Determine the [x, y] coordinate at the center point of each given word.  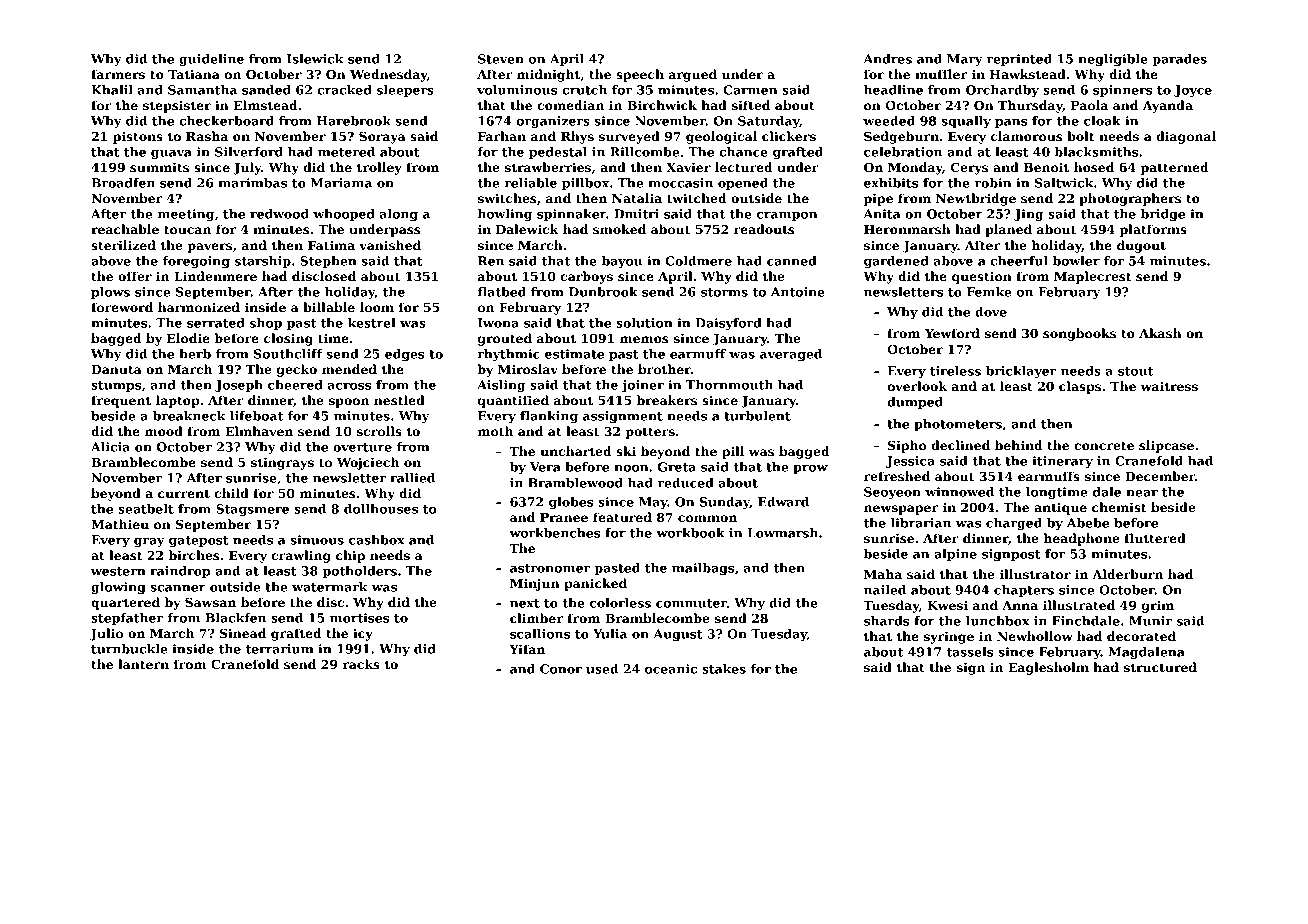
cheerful [1019, 261]
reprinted [1019, 60]
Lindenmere [215, 276]
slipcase [1166, 446]
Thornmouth [729, 385]
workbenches [555, 533]
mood [164, 431]
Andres [887, 59]
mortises [360, 618]
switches [507, 198]
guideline [211, 60]
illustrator [1035, 574]
